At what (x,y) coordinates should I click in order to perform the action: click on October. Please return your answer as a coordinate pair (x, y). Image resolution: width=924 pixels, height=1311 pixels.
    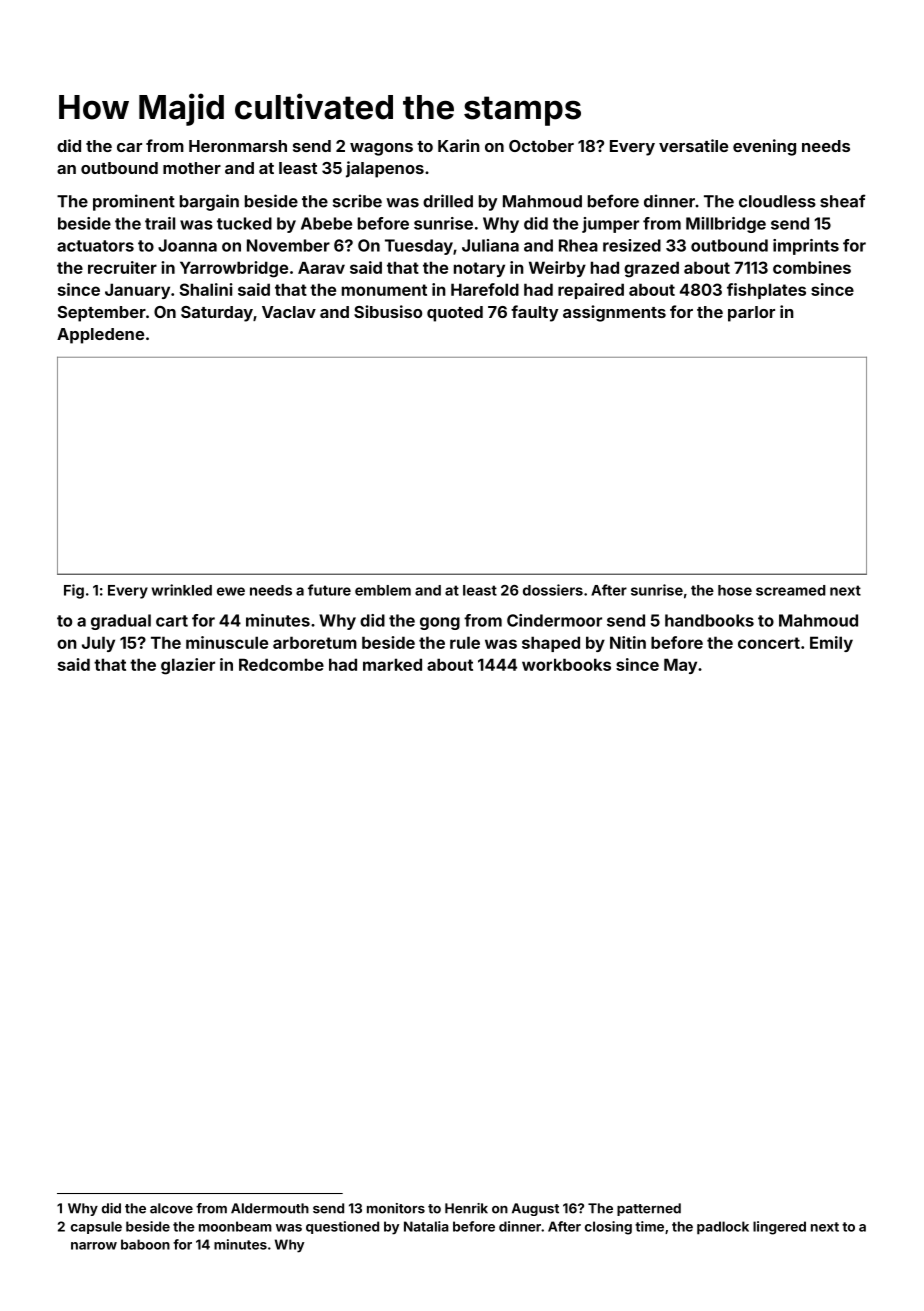
    Looking at the image, I should click on (541, 146).
